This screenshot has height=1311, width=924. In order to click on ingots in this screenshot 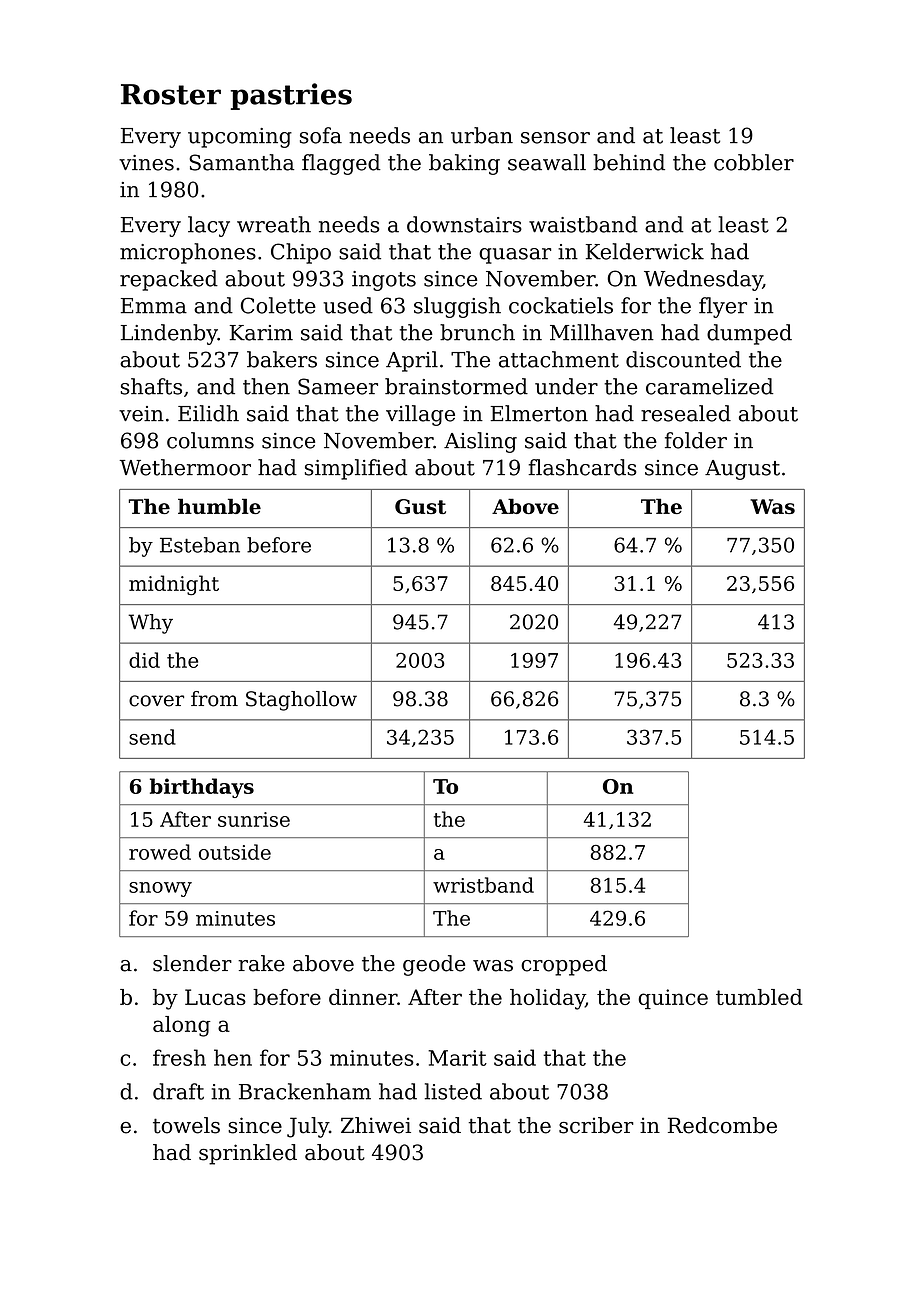, I will do `click(384, 281)`.
